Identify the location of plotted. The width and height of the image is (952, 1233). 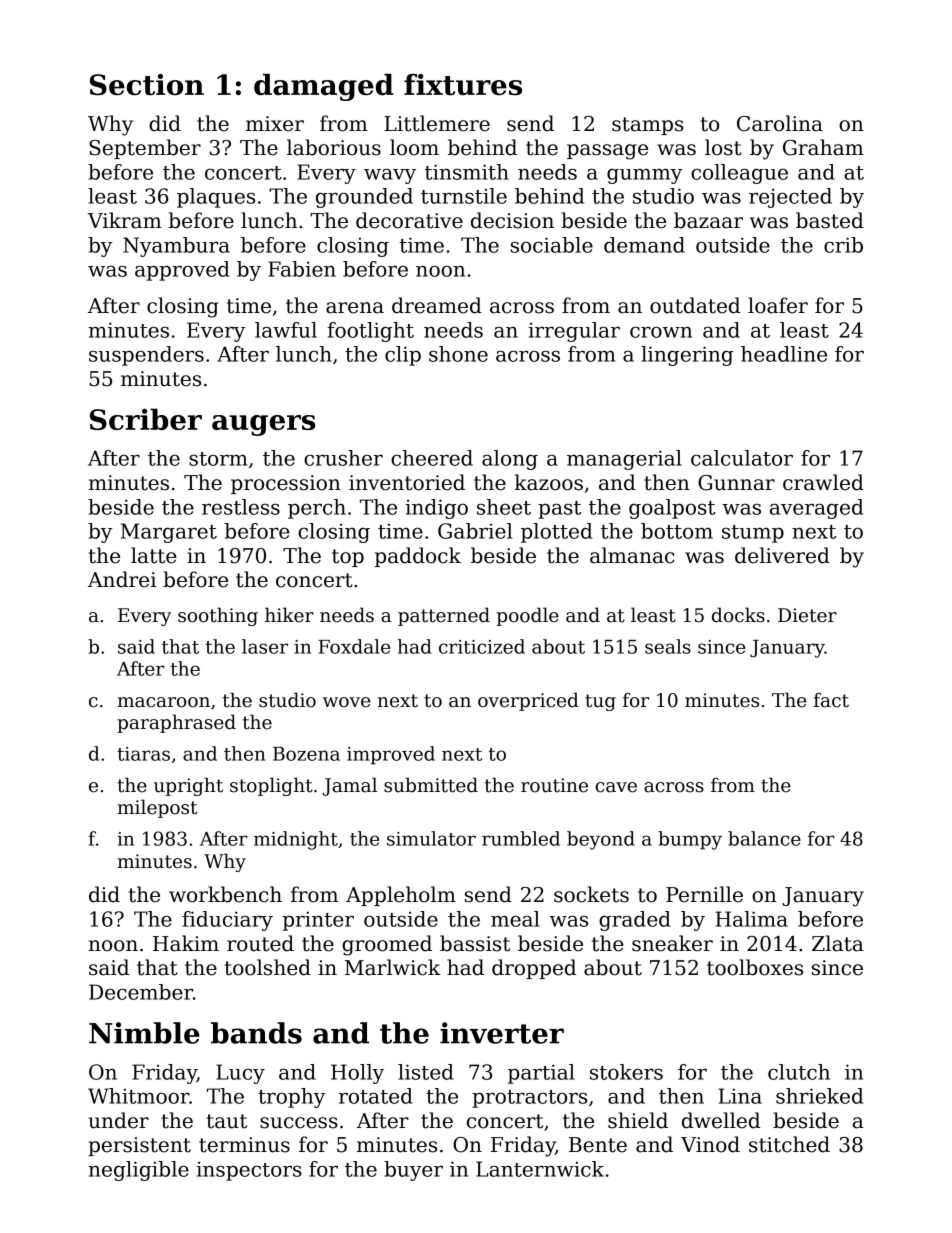
(556, 533).
